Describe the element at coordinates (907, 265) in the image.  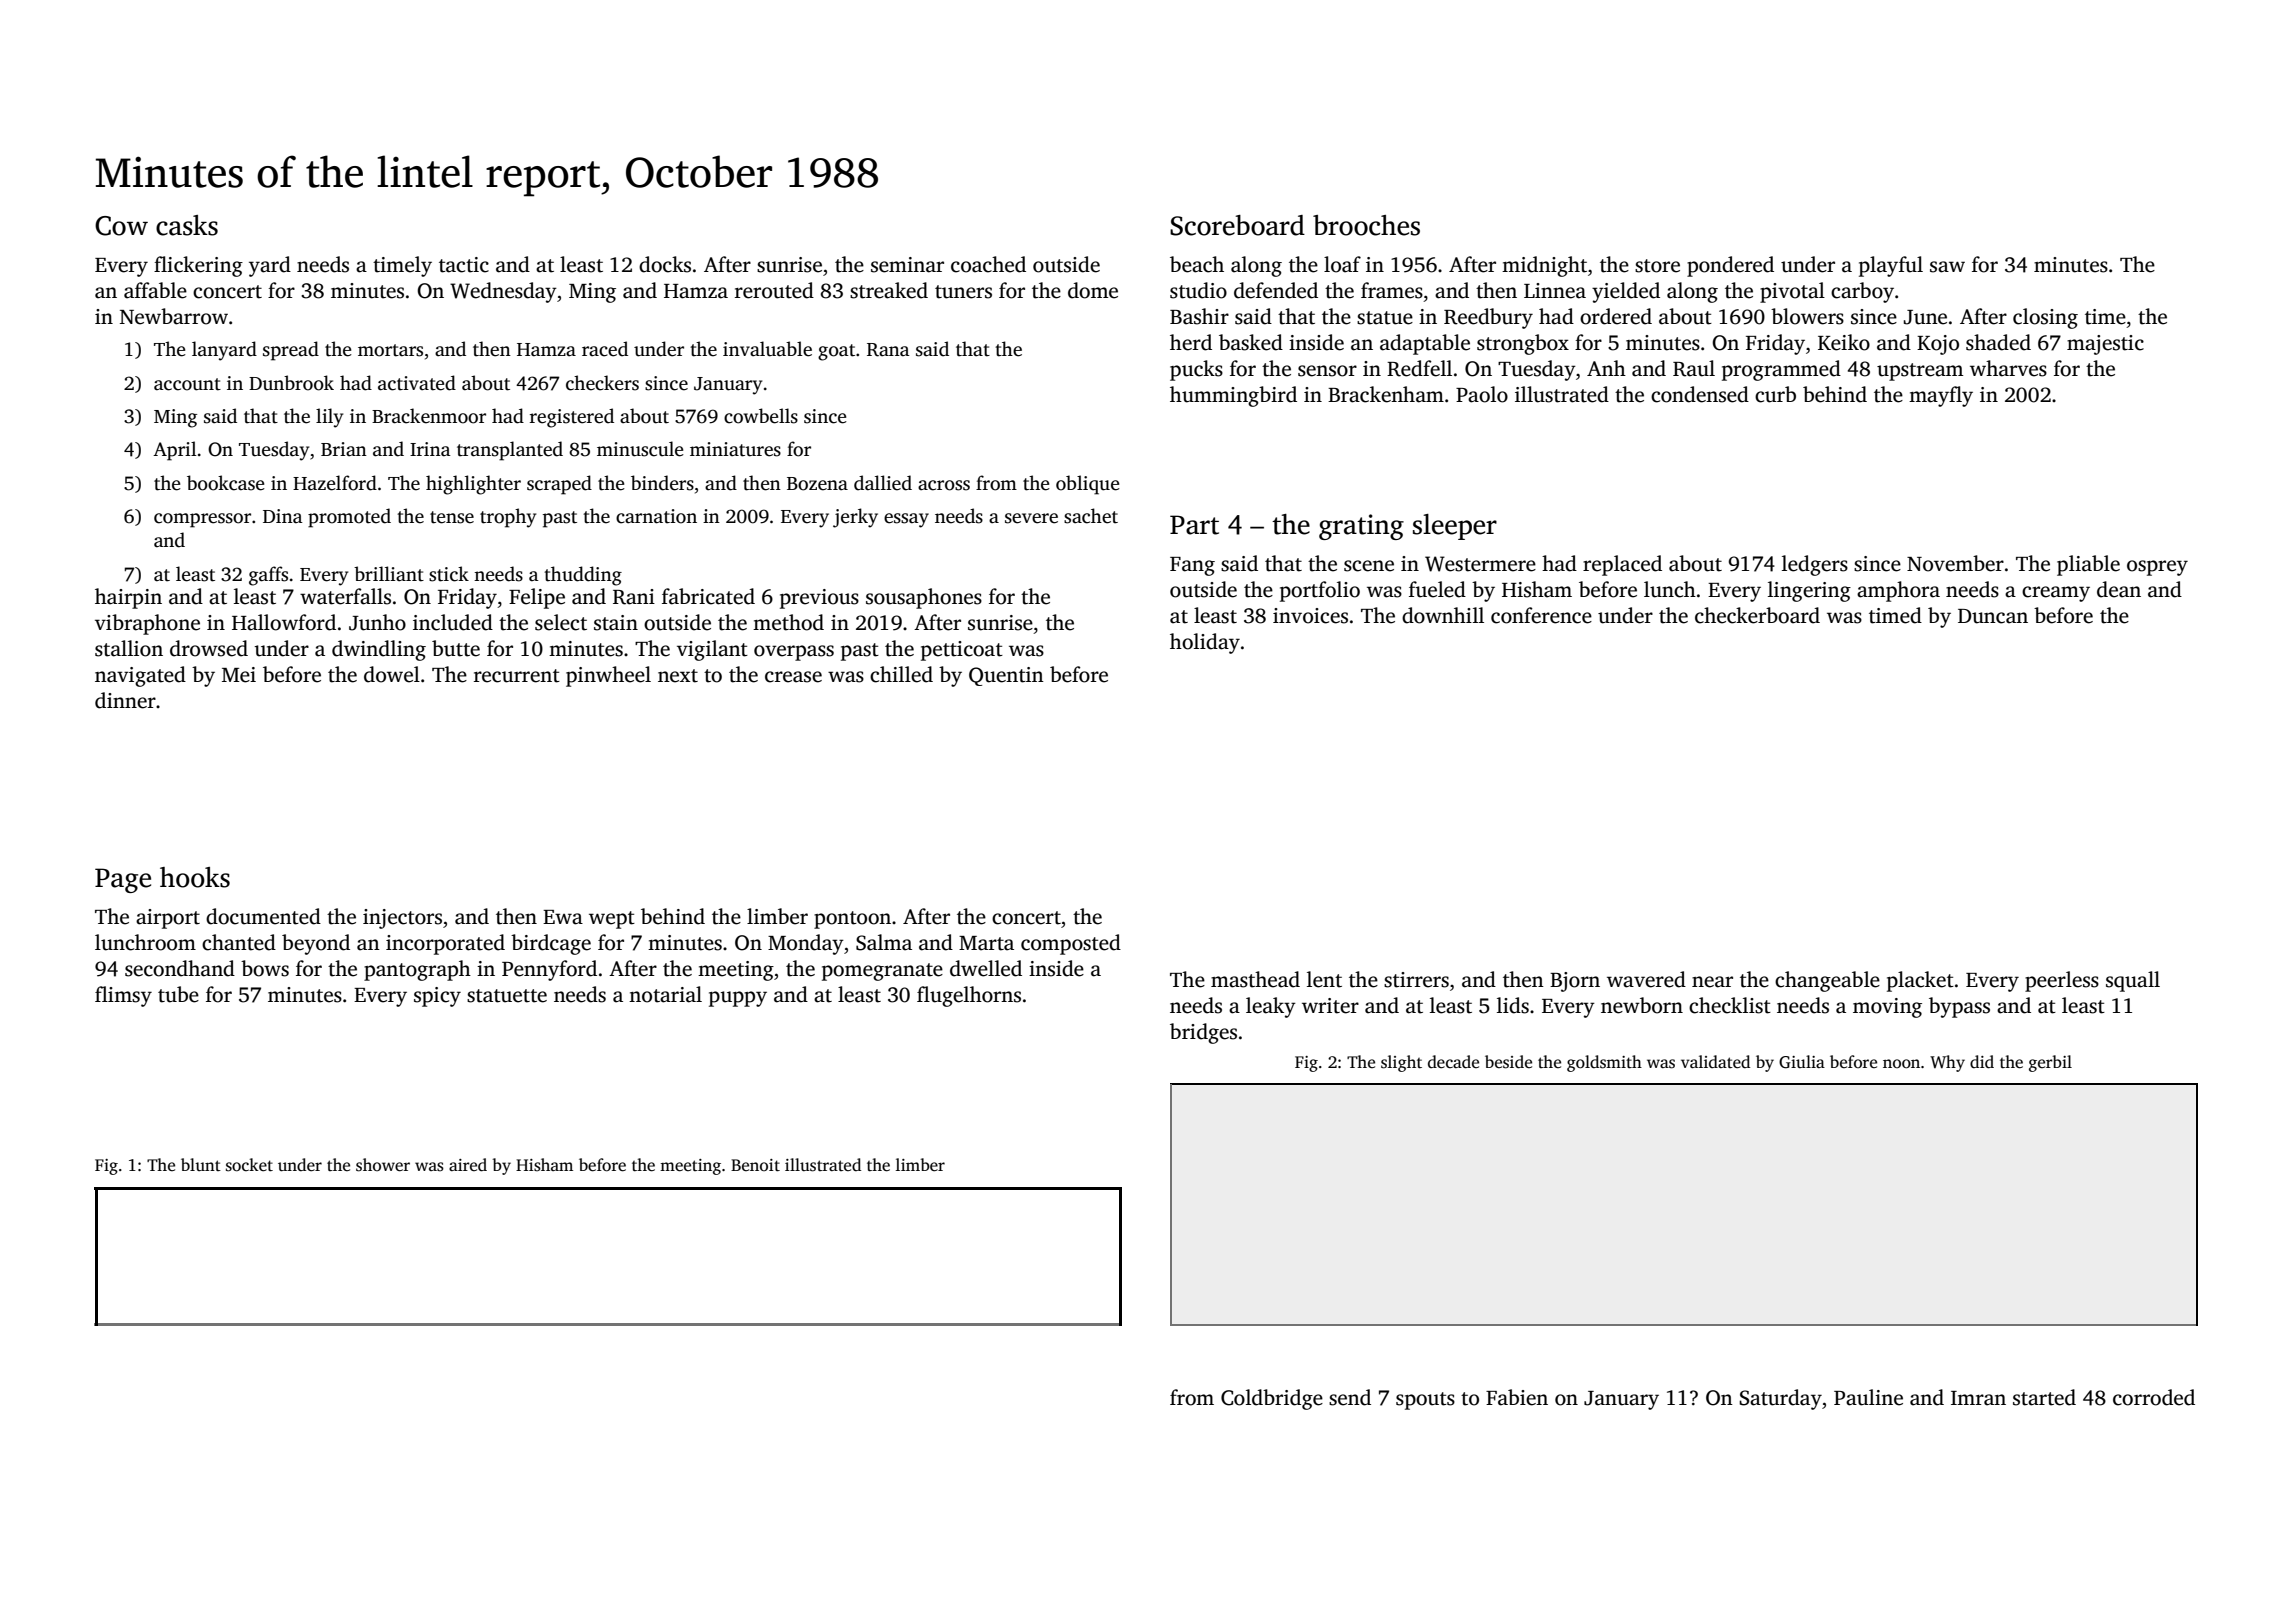
I see `seminar` at that location.
